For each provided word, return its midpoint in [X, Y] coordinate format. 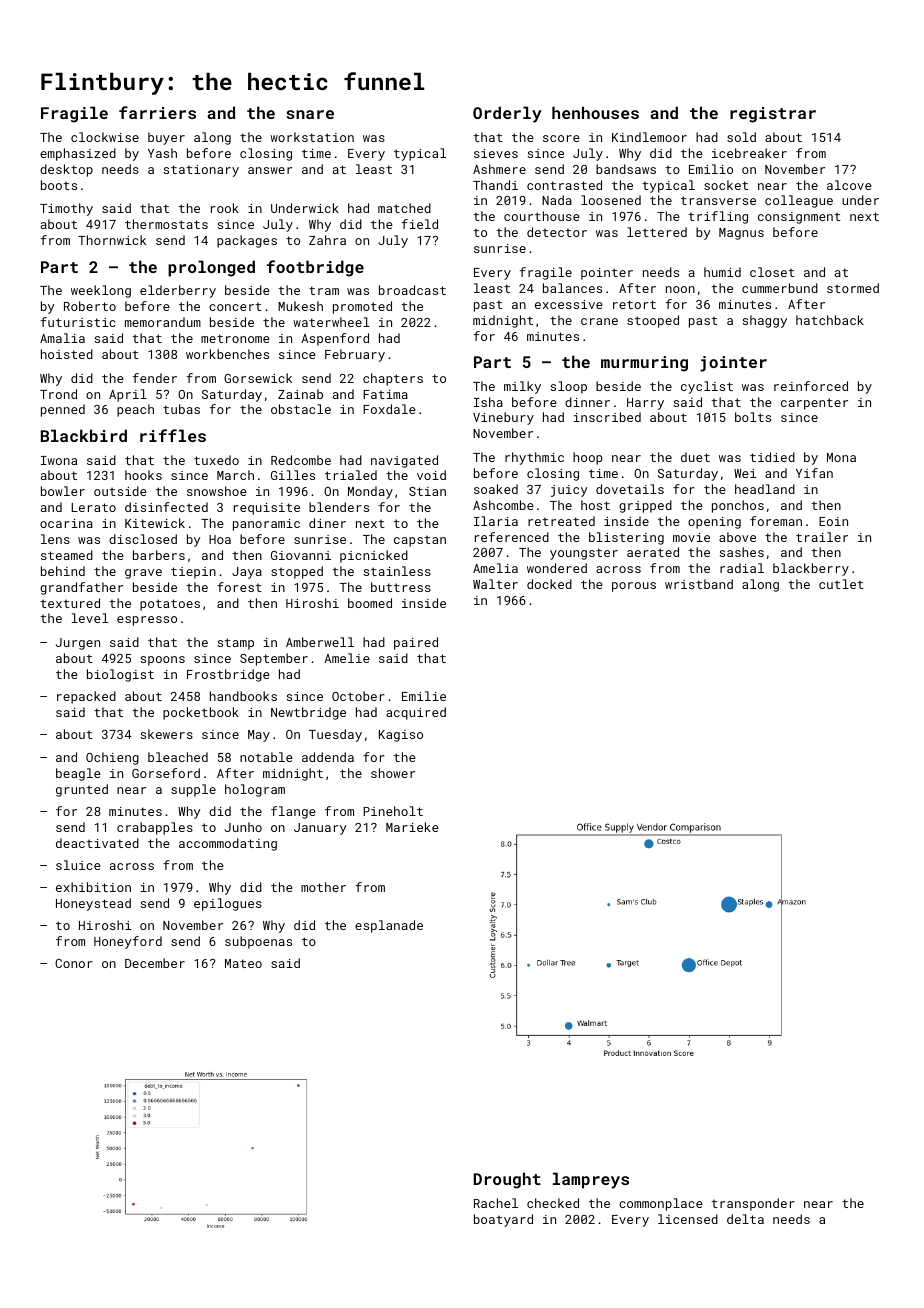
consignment [799, 218]
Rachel [496, 1203]
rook [225, 208]
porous [634, 587]
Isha [488, 402]
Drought [507, 1180]
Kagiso [401, 736]
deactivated [97, 843]
